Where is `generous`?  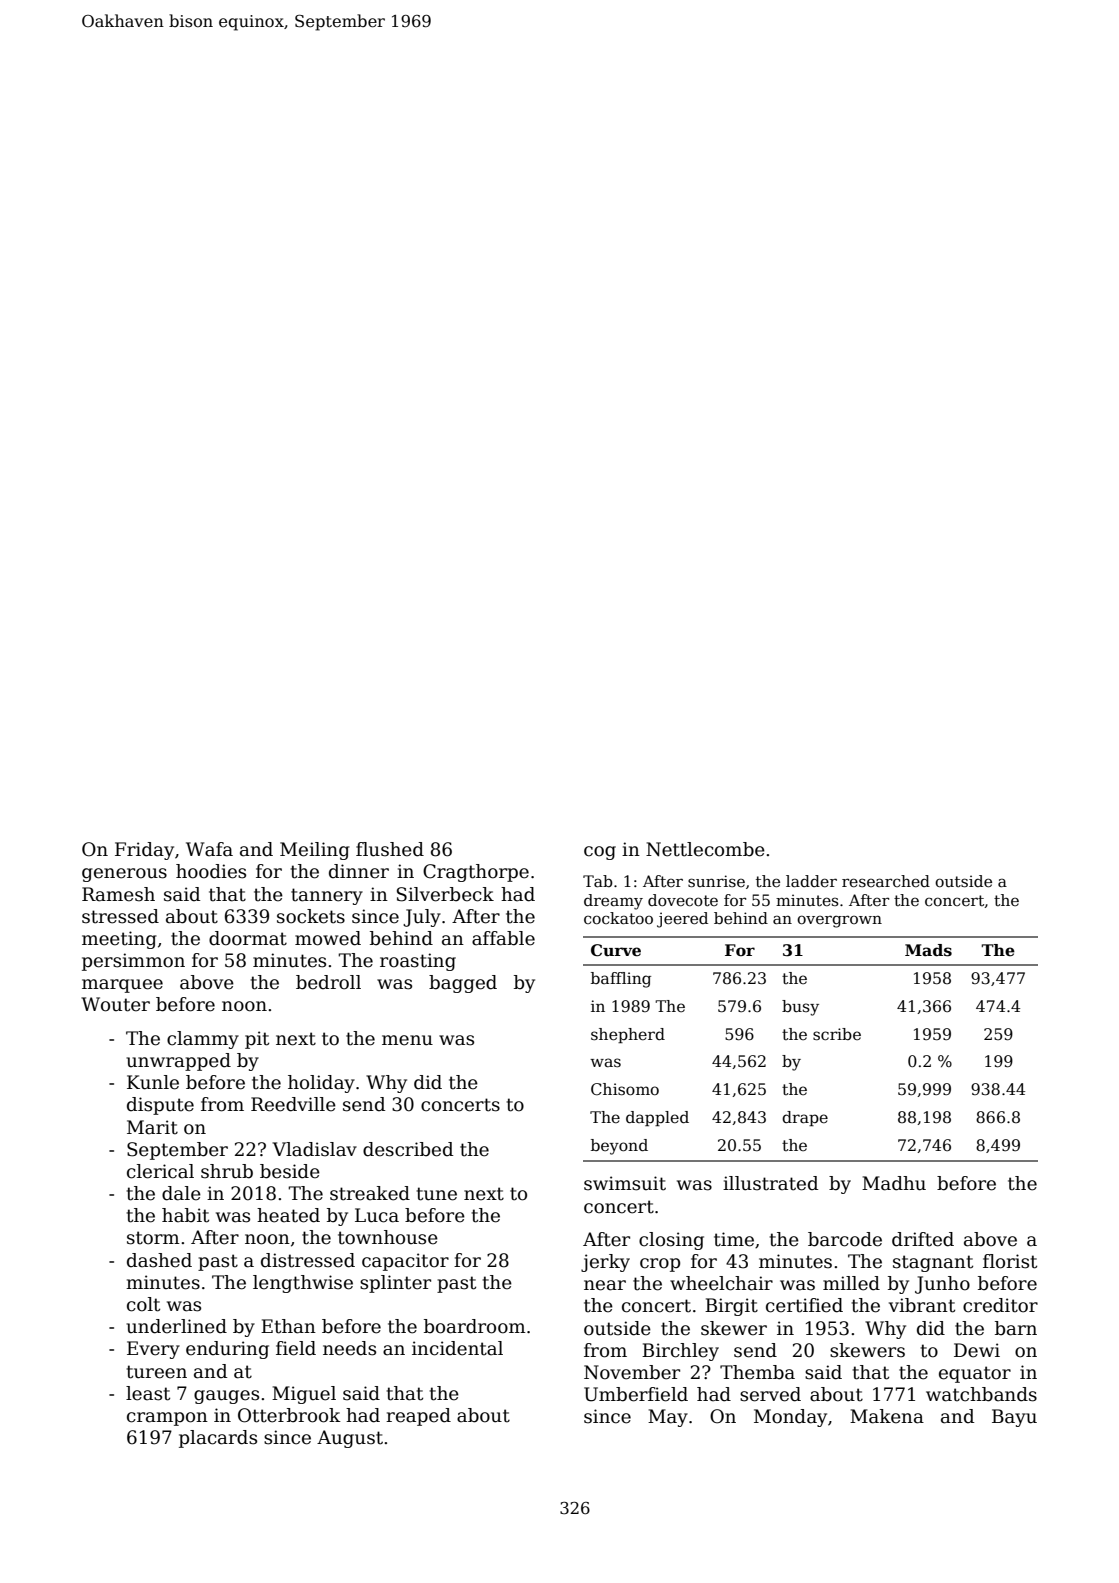
generous is located at coordinates (124, 875).
